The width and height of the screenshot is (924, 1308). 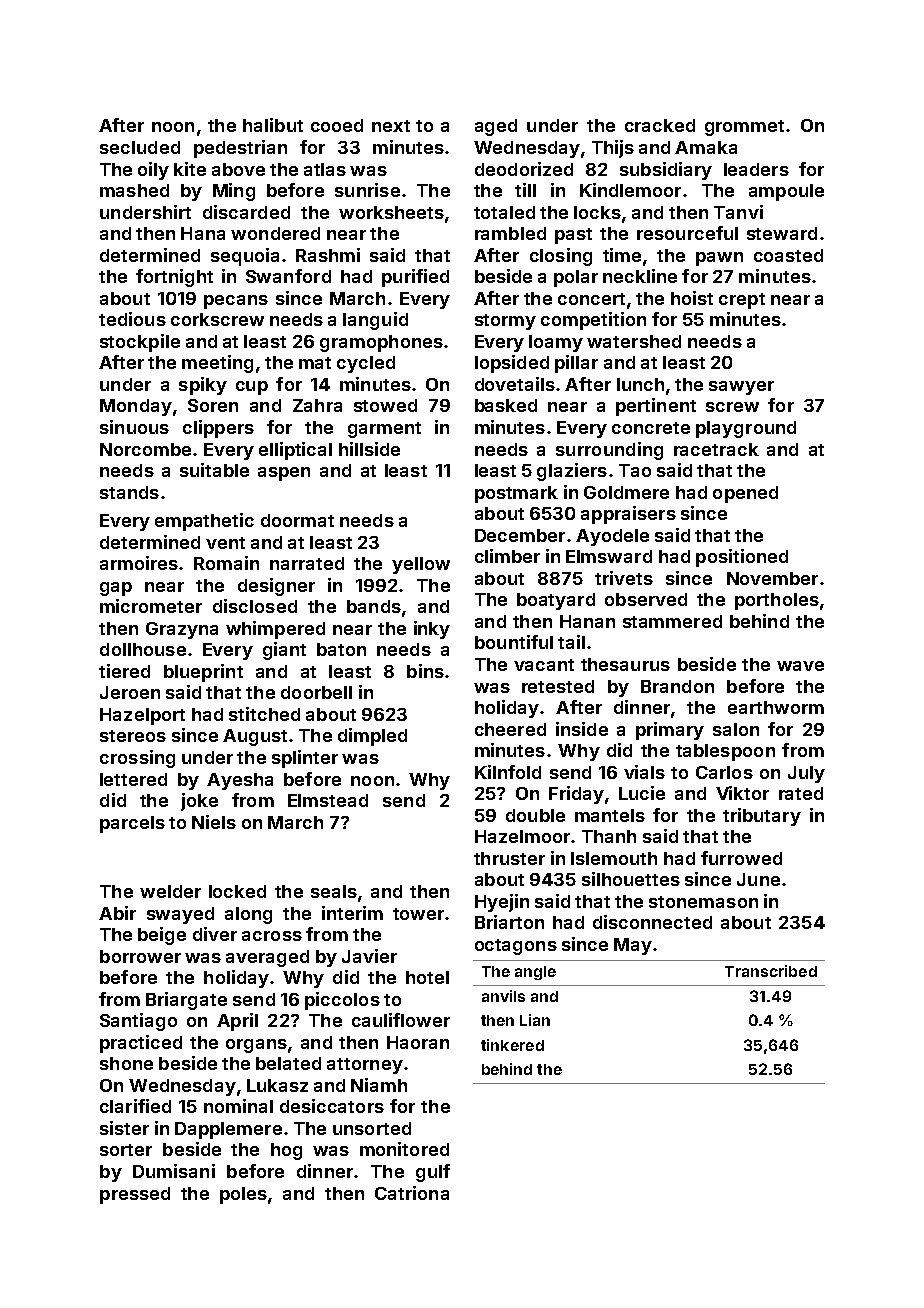 I want to click on sunrise, so click(x=367, y=190).
